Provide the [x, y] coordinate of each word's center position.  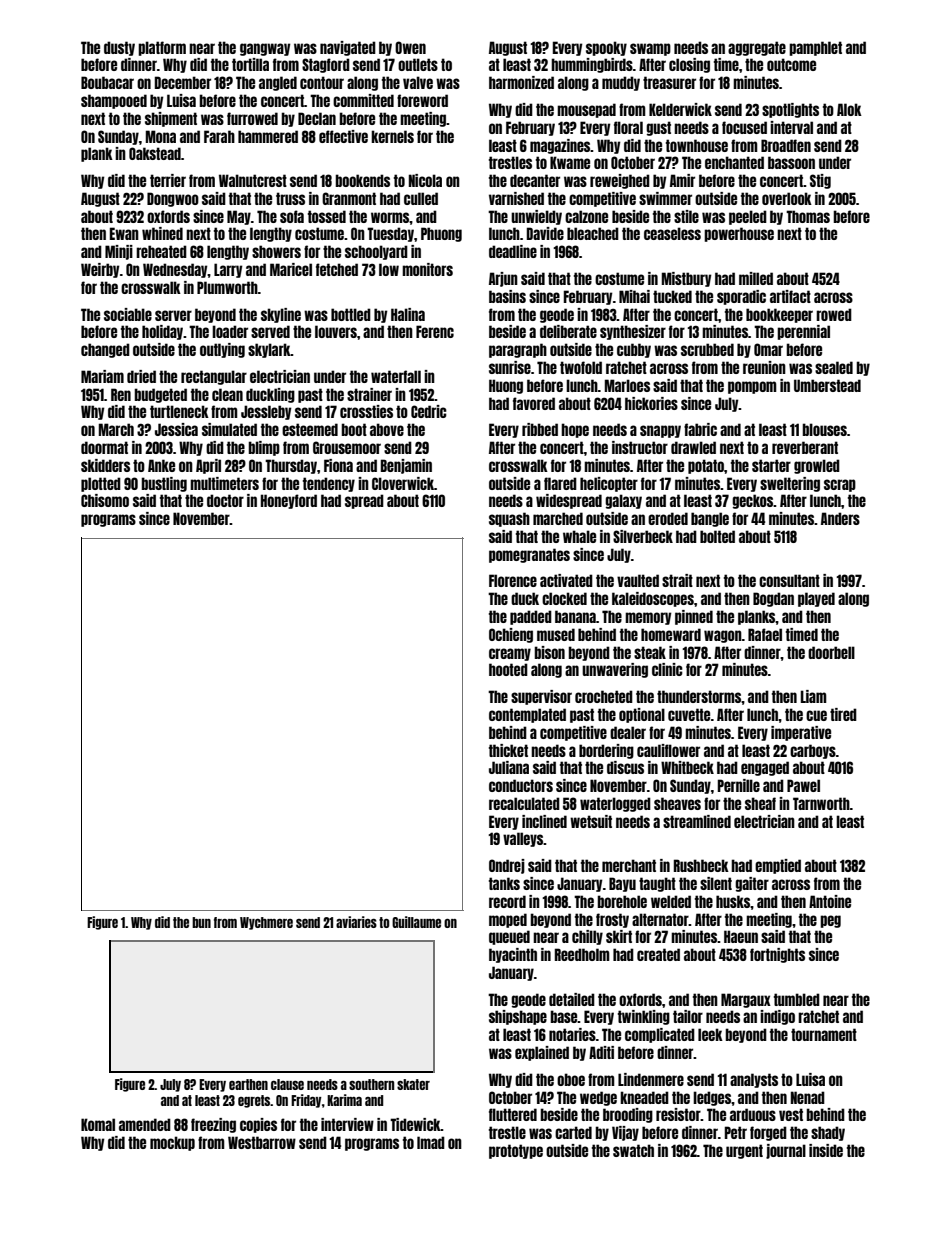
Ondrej [507, 866]
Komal [98, 1124]
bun [201, 922]
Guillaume [416, 922]
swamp [650, 49]
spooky [606, 48]
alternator [660, 919]
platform [162, 48]
